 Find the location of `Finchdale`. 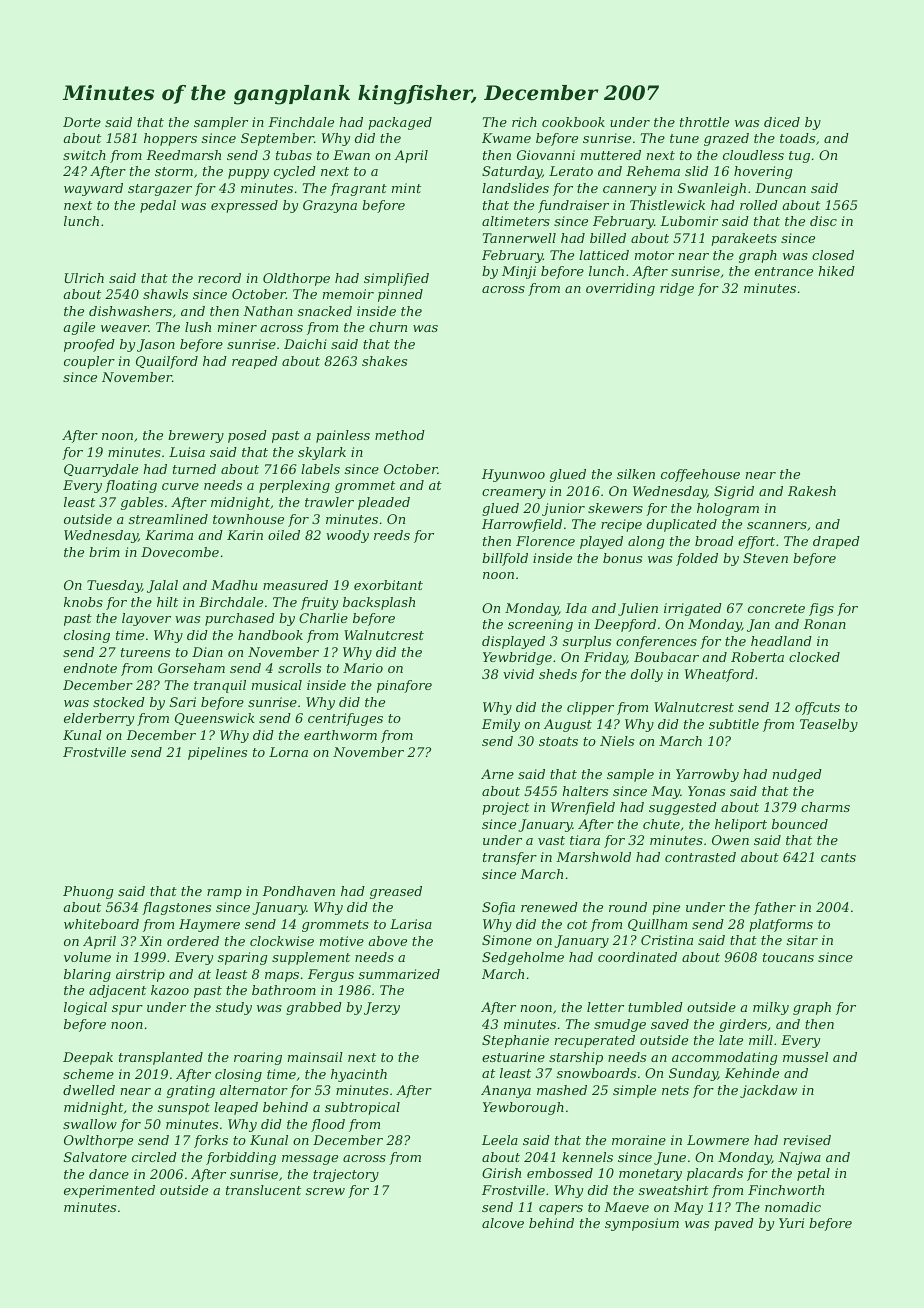

Finchdale is located at coordinates (301, 122).
